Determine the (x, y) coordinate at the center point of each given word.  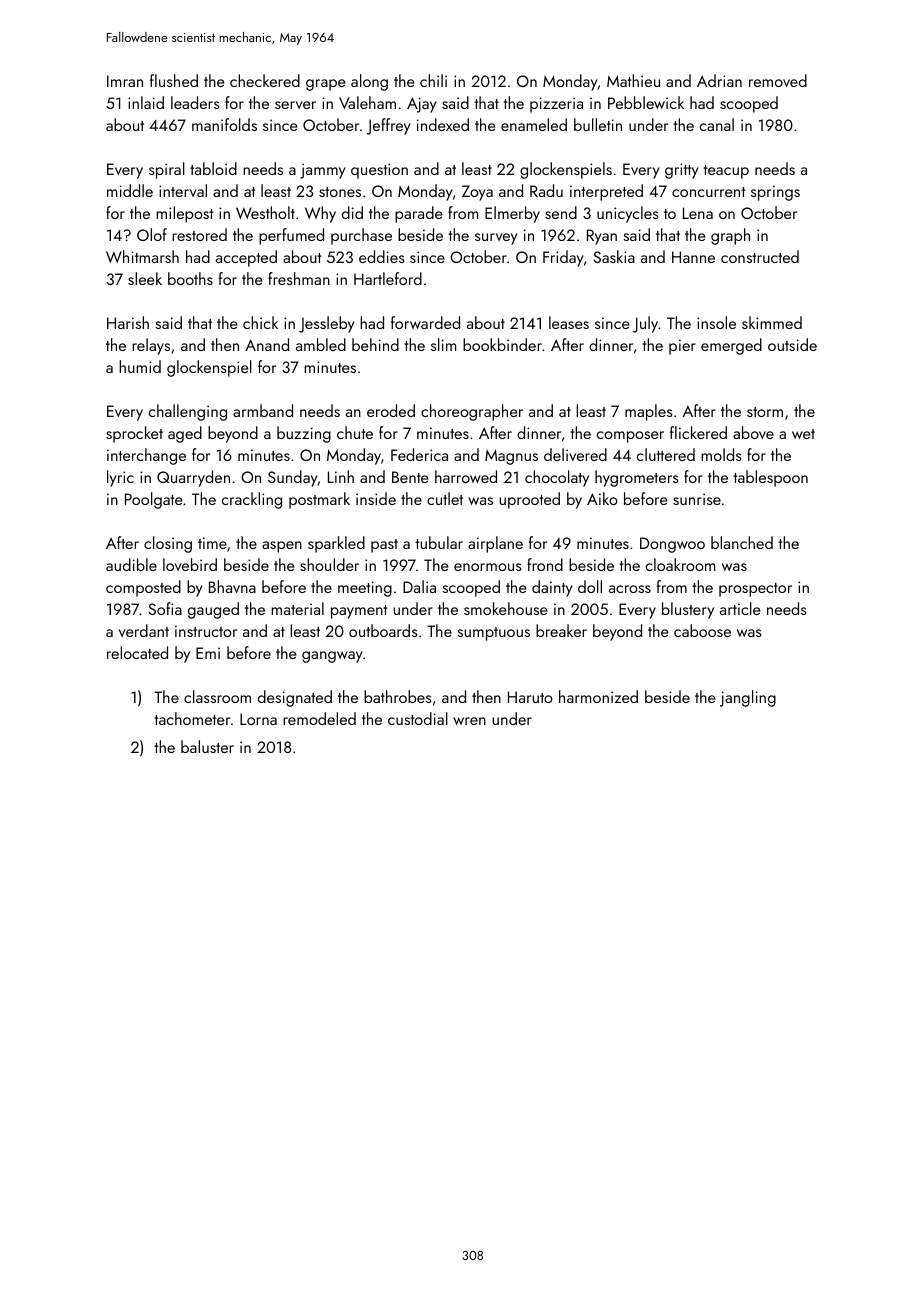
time (212, 543)
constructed (760, 256)
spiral (167, 170)
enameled (534, 124)
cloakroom (680, 564)
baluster (207, 746)
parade (419, 214)
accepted (246, 258)
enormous (488, 567)
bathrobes (398, 696)
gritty (682, 171)
